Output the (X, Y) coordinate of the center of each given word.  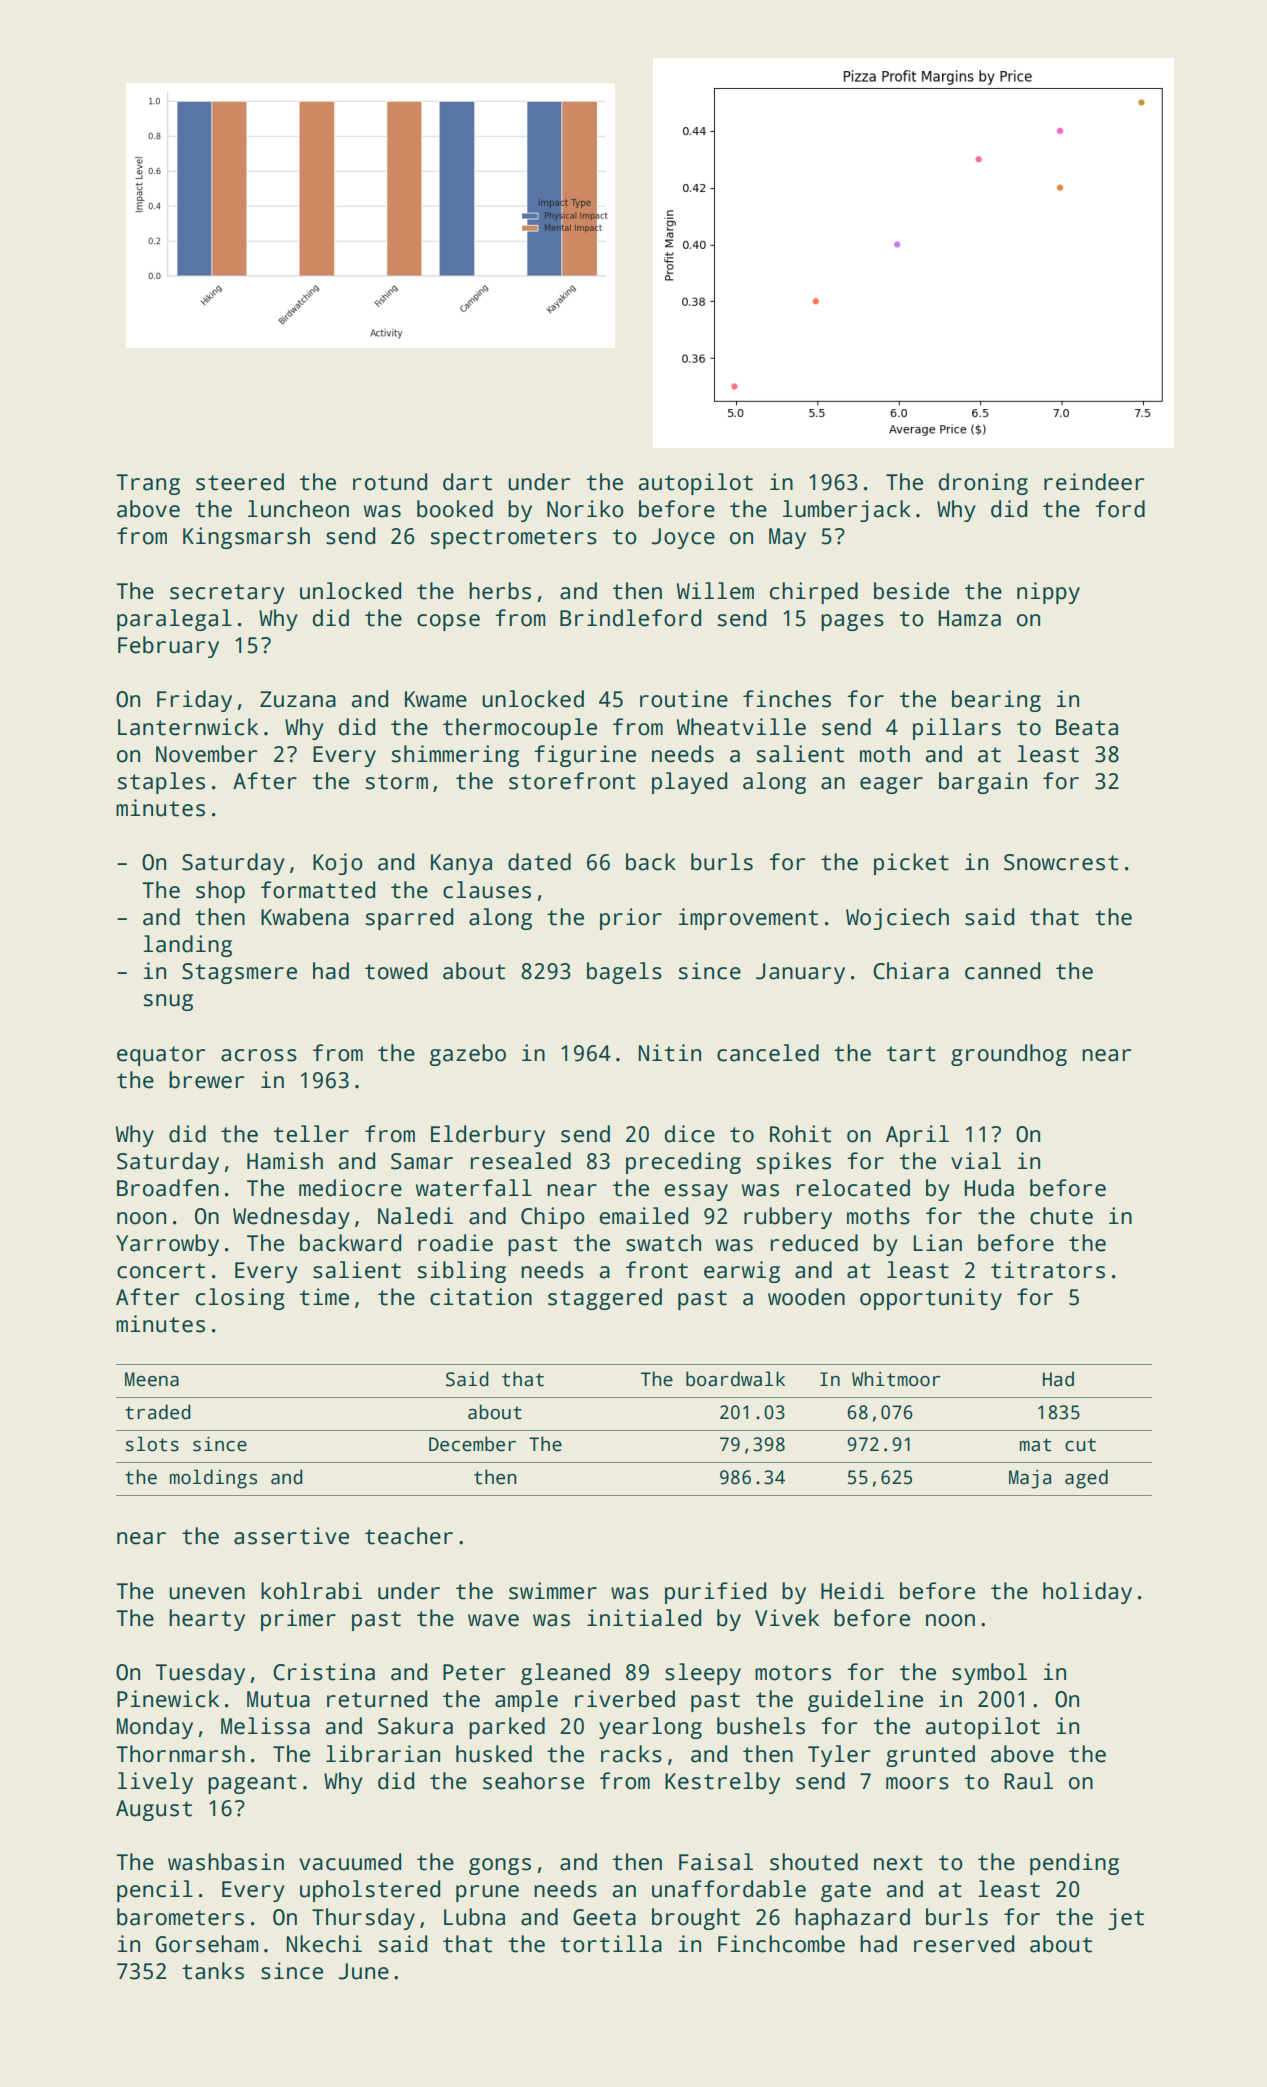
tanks (213, 1971)
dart (467, 482)
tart (911, 1054)
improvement (748, 919)
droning (983, 484)
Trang (148, 484)
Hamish (285, 1161)
